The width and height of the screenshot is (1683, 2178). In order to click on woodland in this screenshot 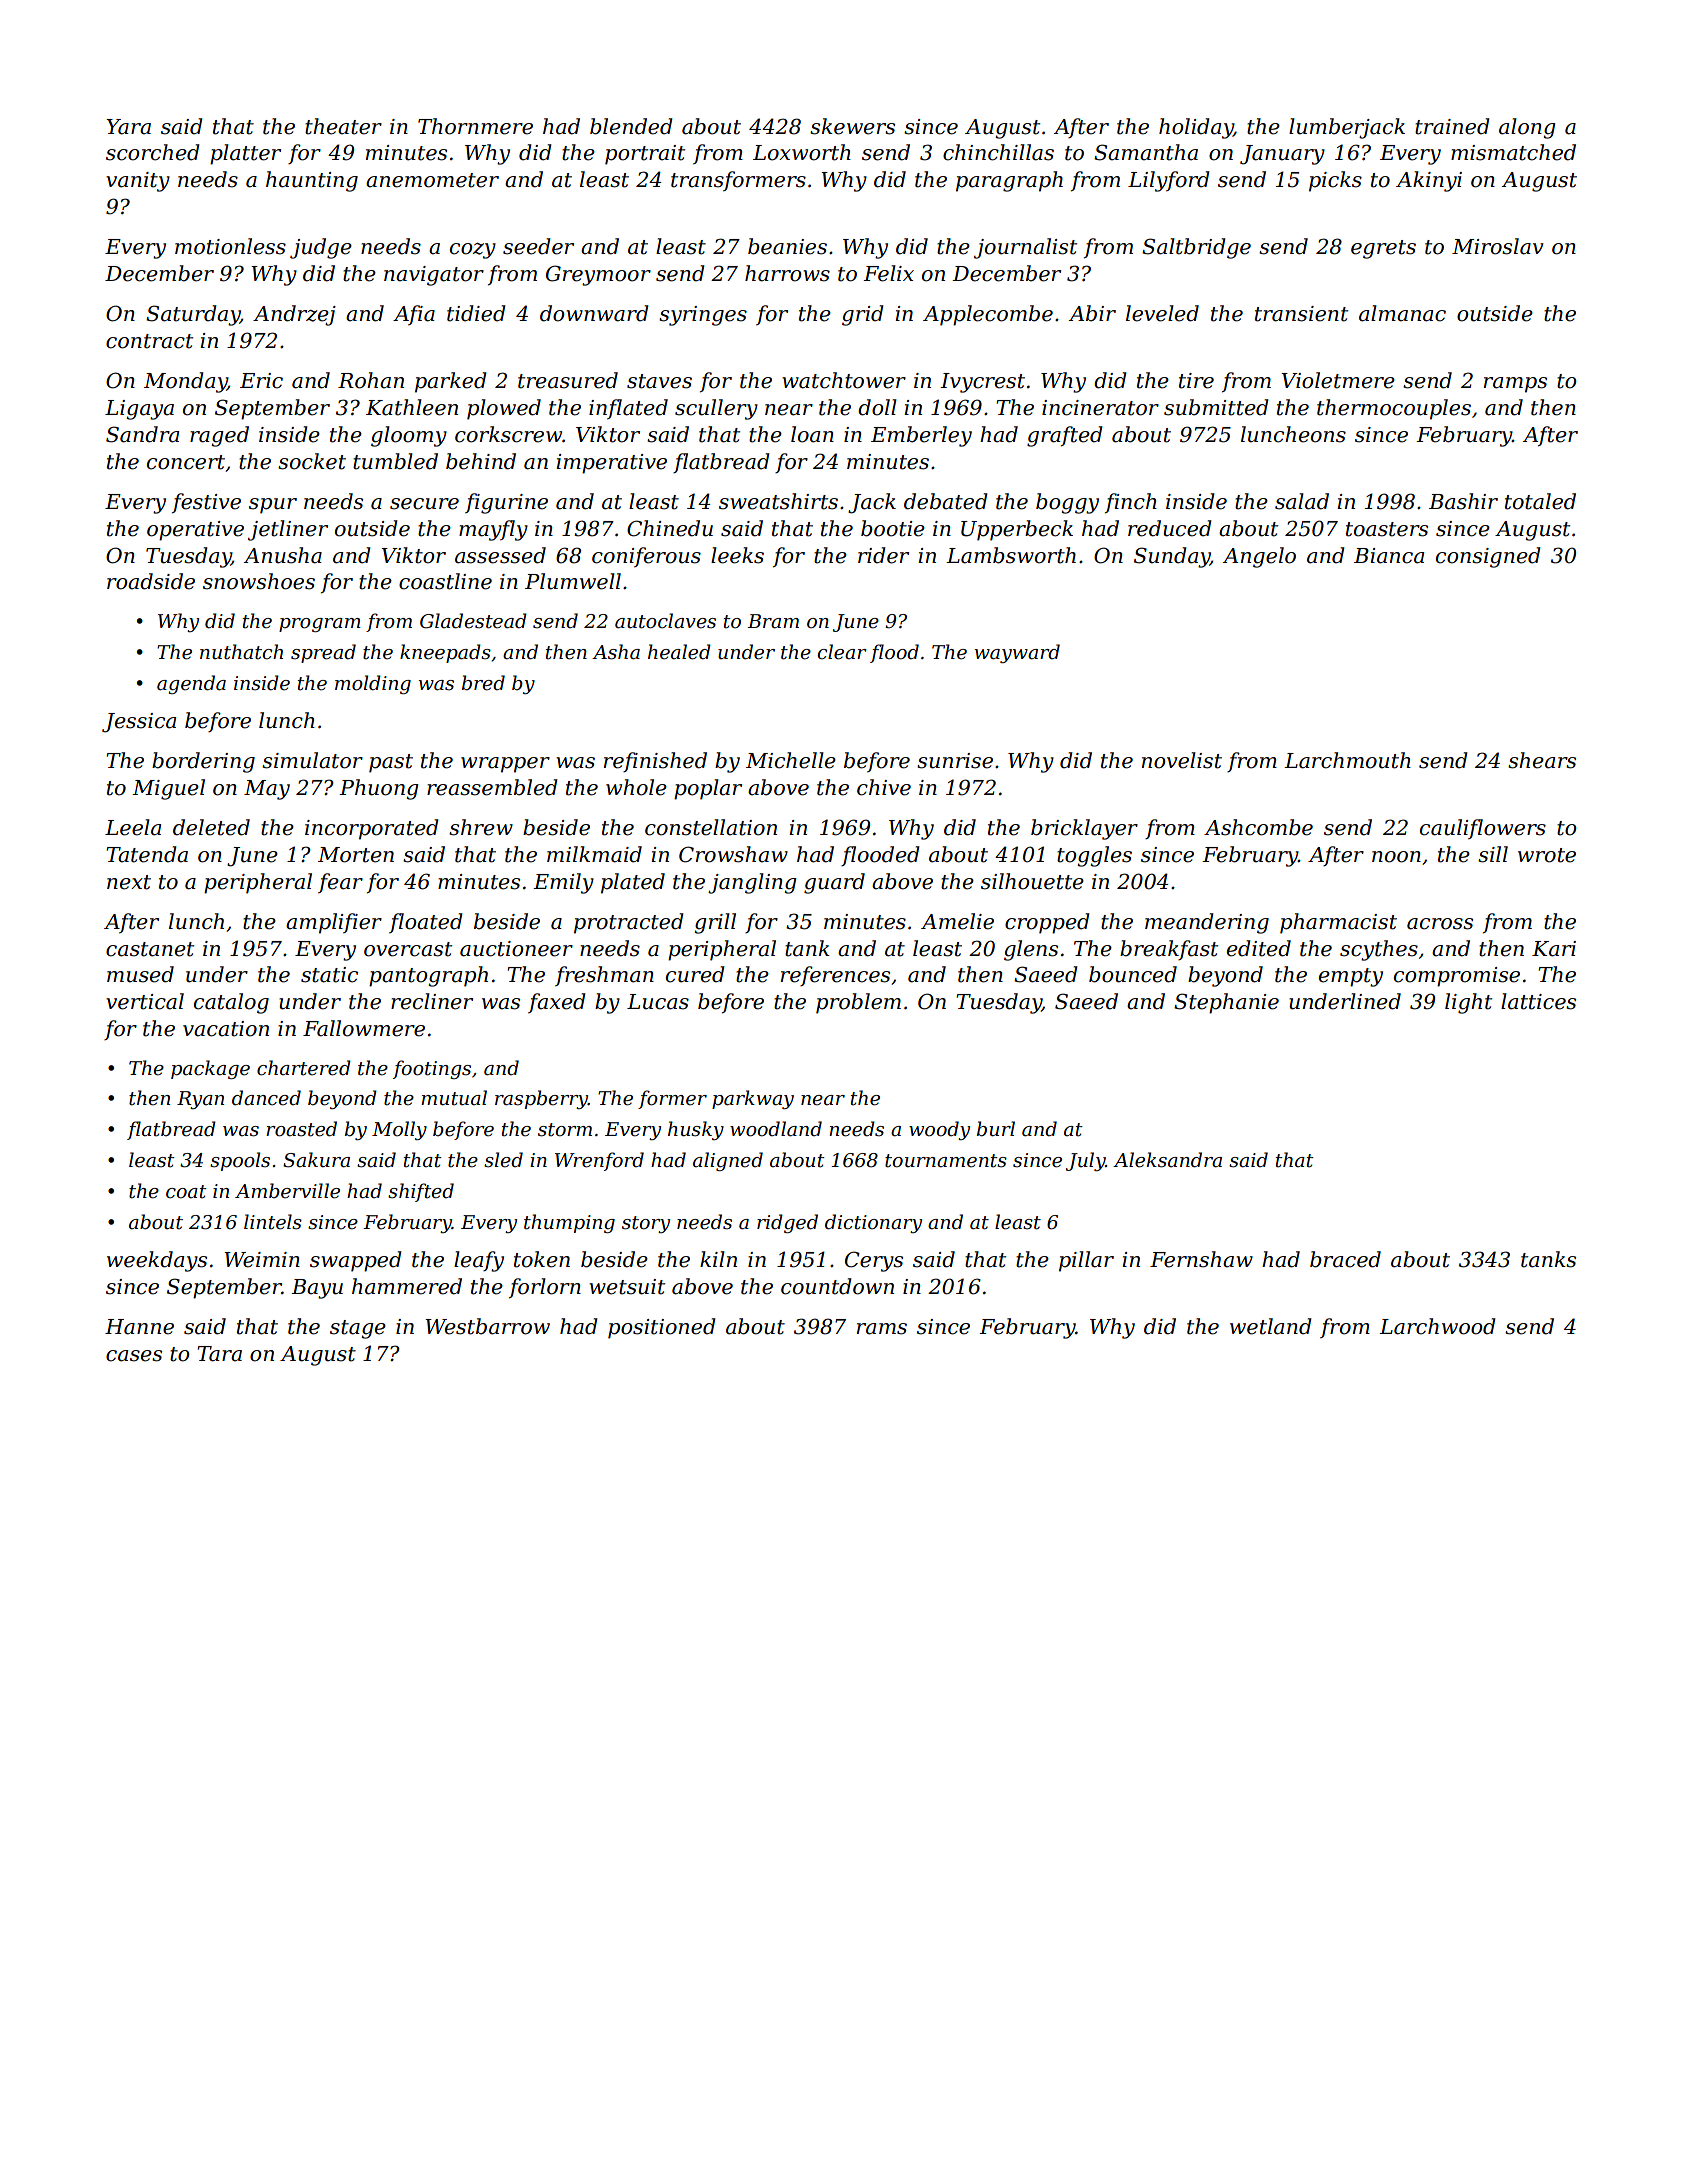, I will do `click(776, 1129)`.
